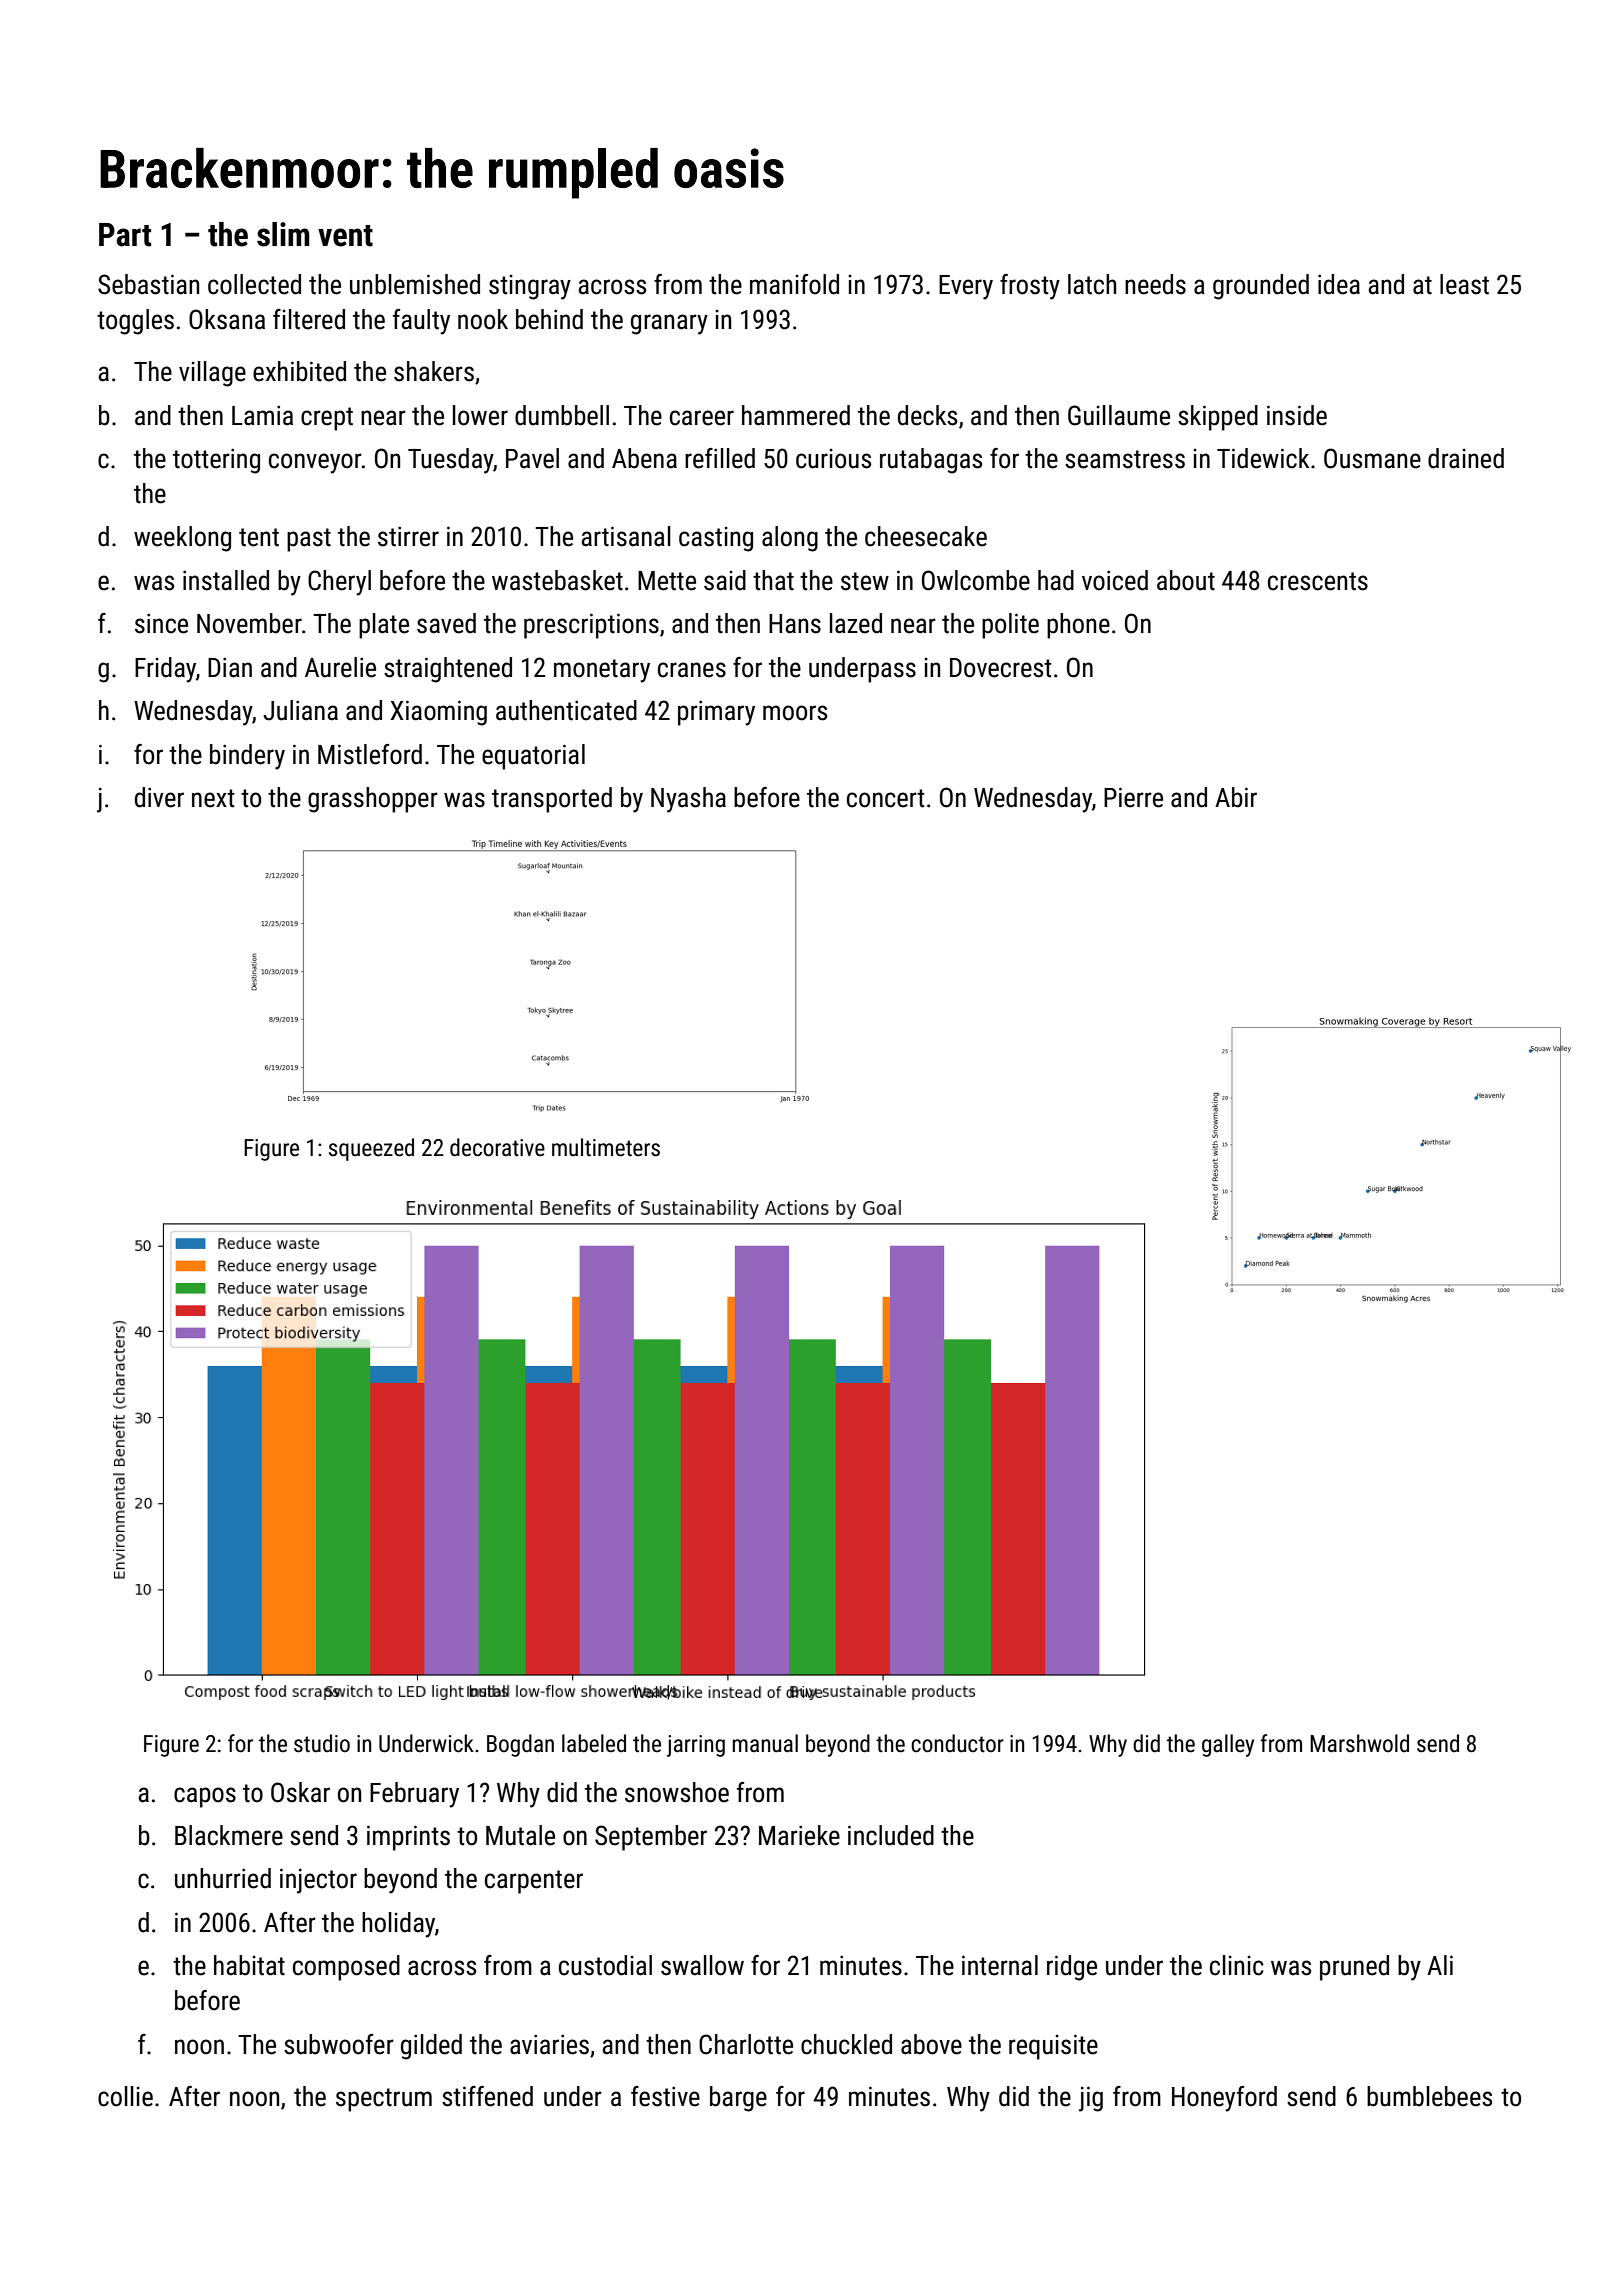 The image size is (1620, 2292). Describe the element at coordinates (322, 1743) in the screenshot. I see `studio` at that location.
